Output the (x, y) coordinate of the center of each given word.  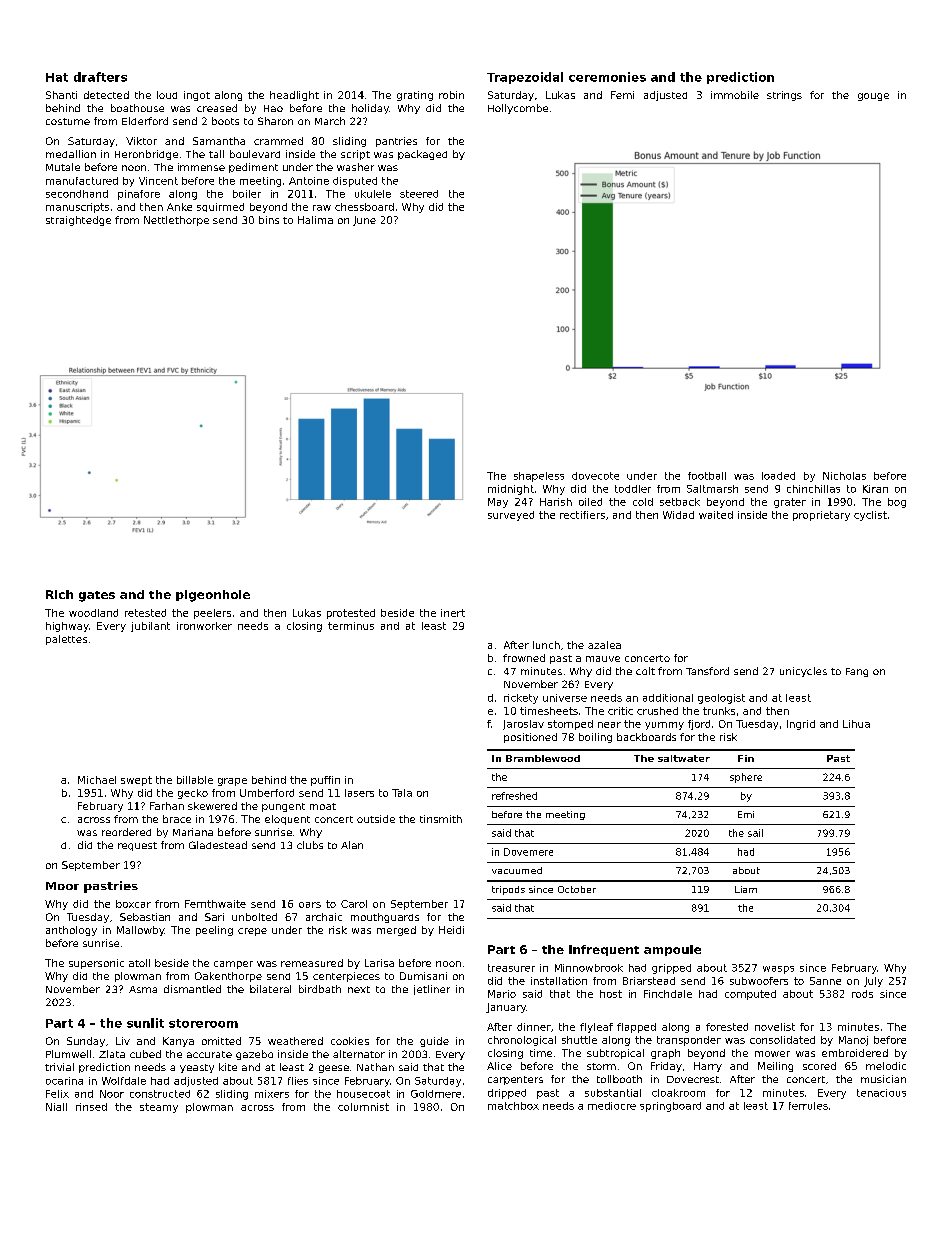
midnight (511, 490)
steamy (159, 1108)
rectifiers (582, 515)
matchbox (513, 1106)
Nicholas (844, 476)
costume (68, 121)
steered (419, 194)
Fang (857, 672)
